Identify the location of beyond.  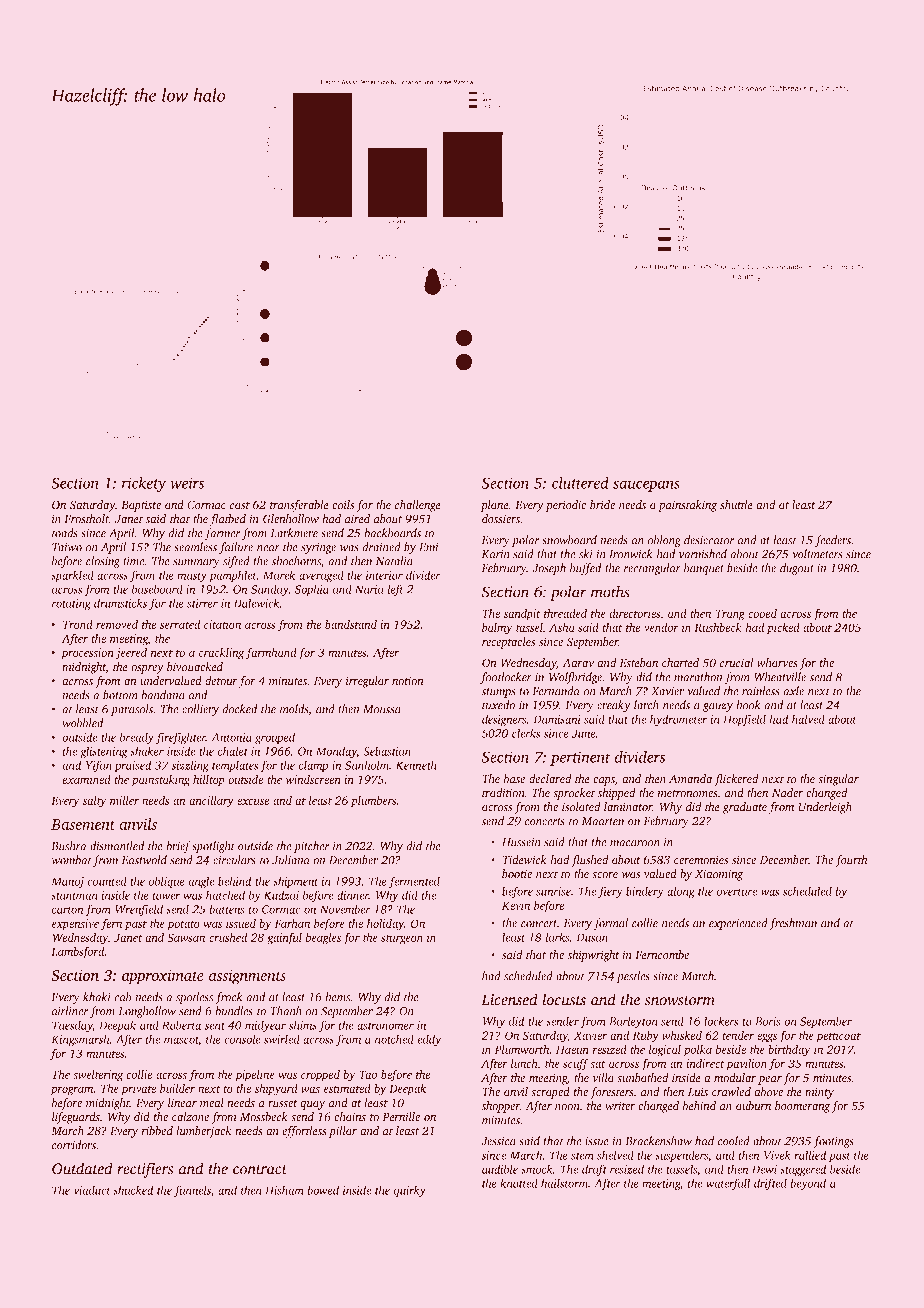
(808, 1184).
